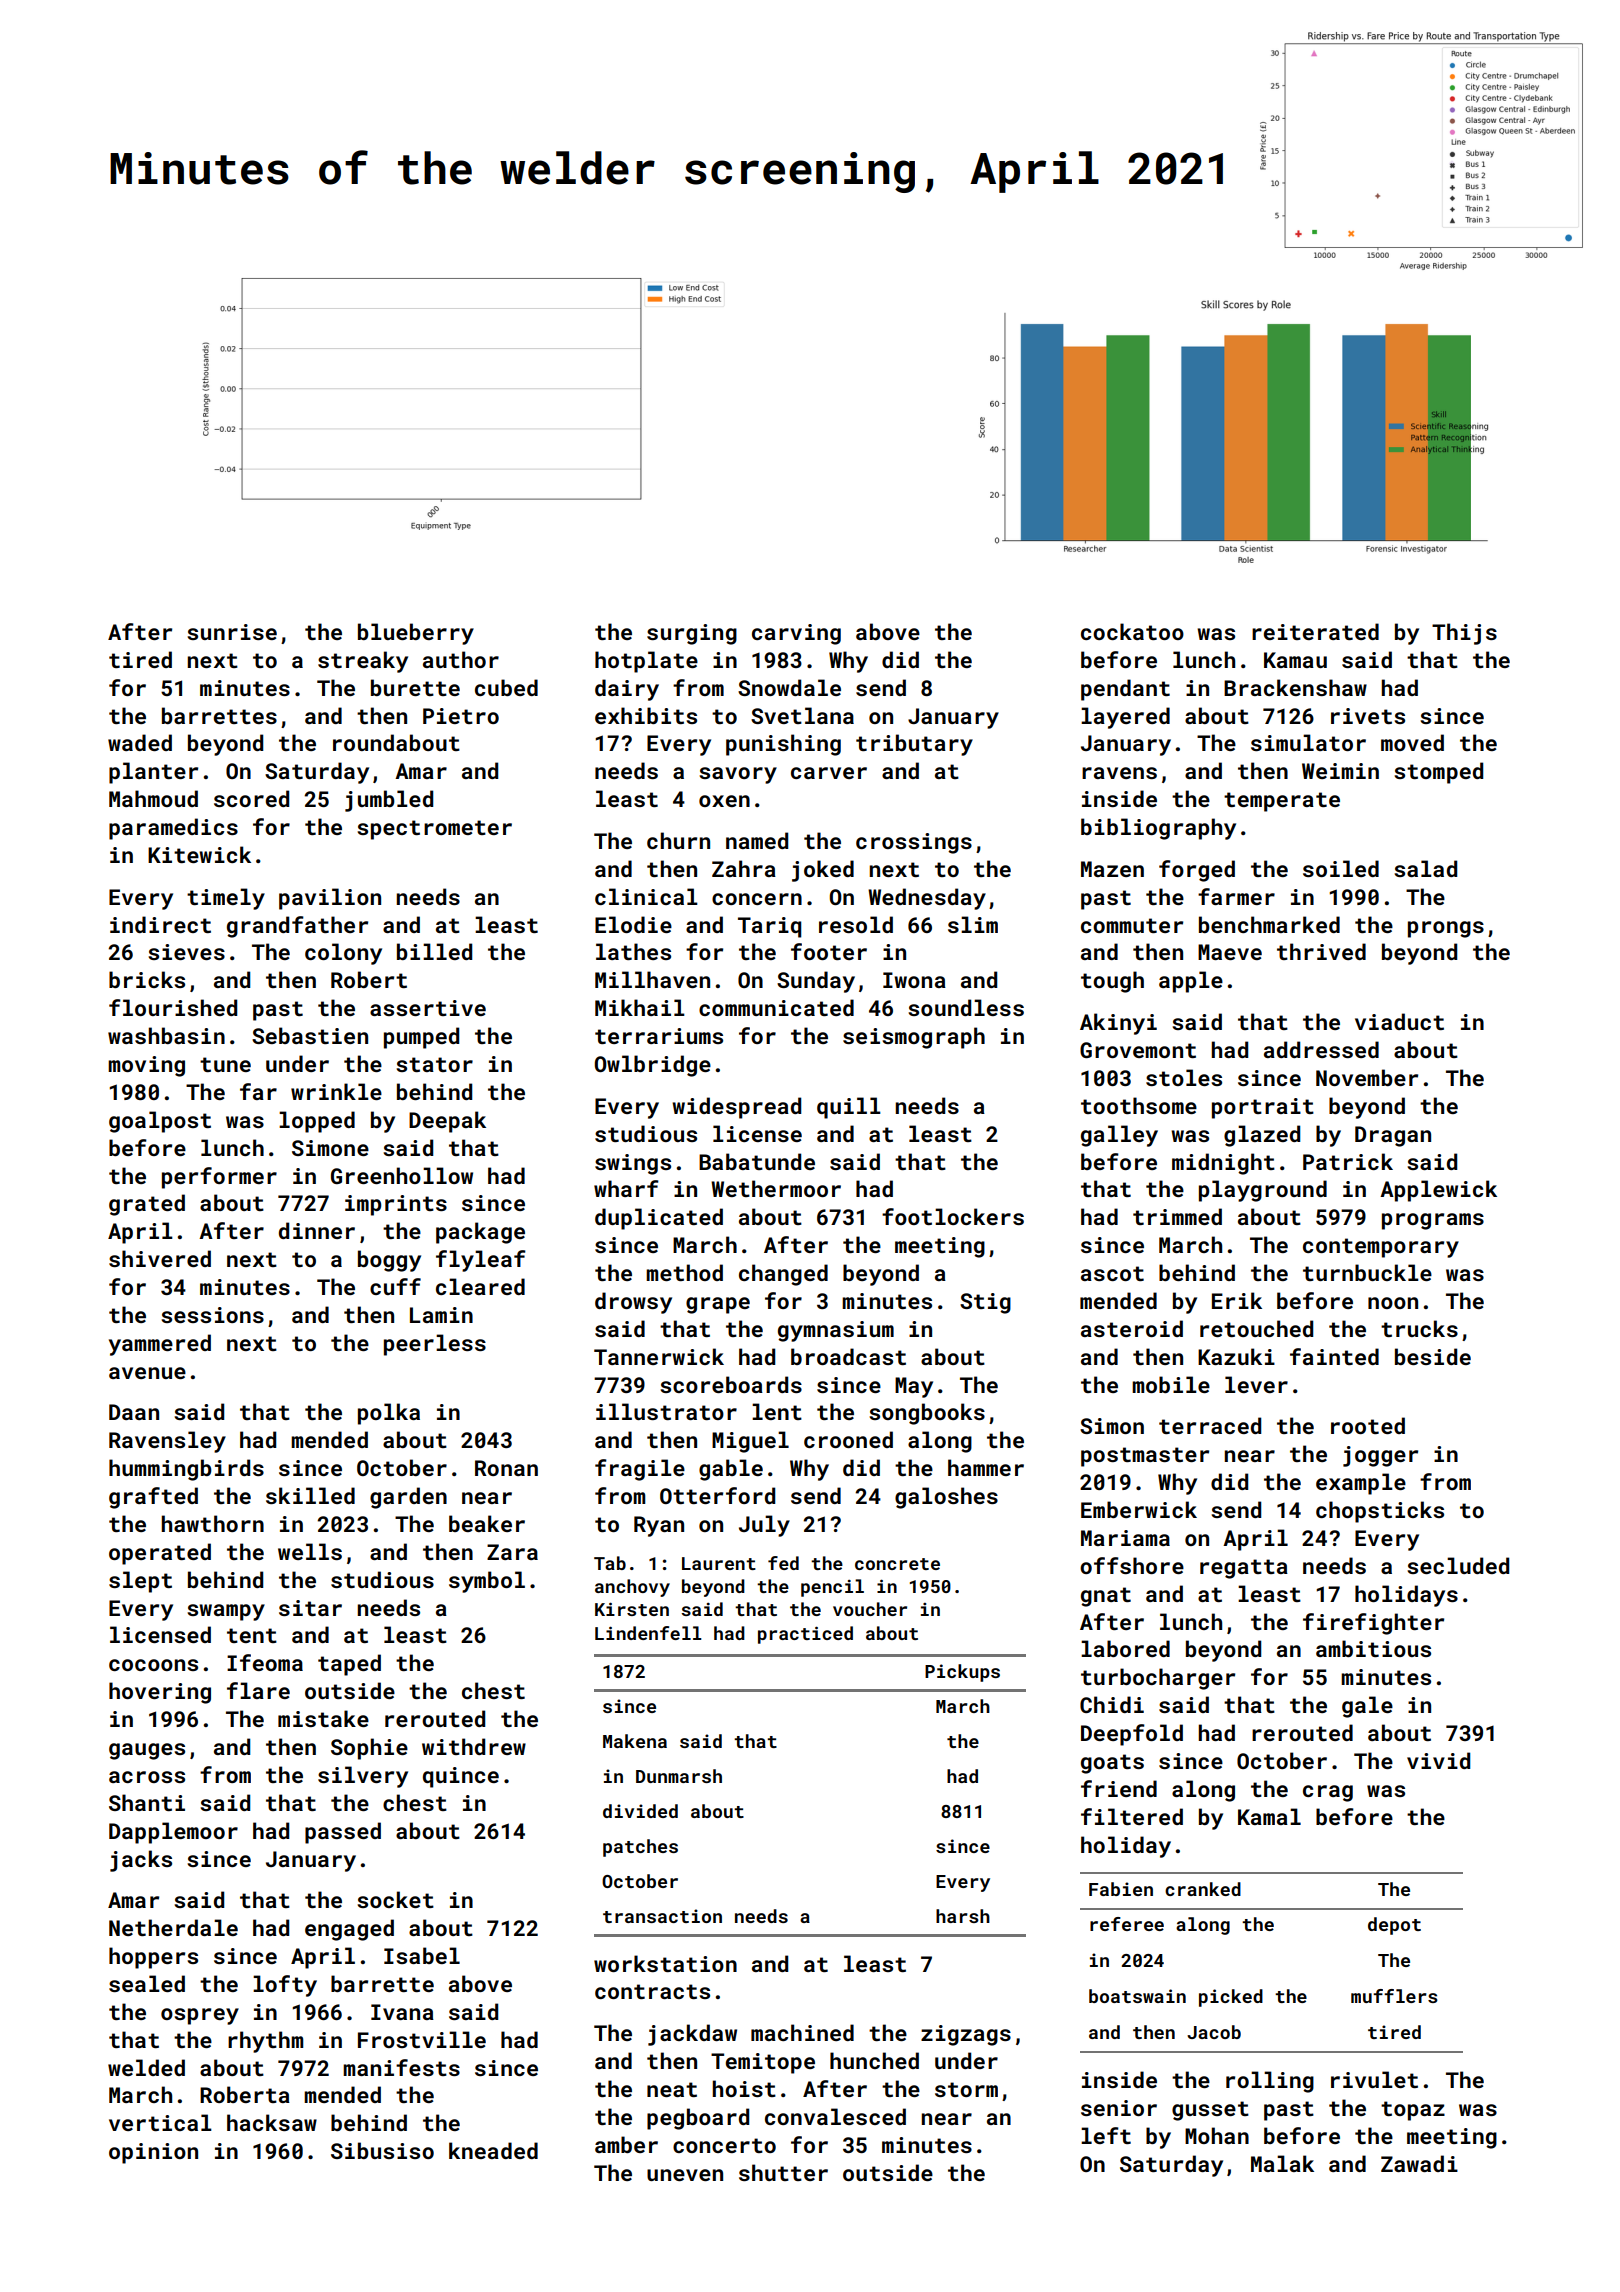  What do you see at coordinates (829, 951) in the screenshot?
I see `footer` at bounding box center [829, 951].
